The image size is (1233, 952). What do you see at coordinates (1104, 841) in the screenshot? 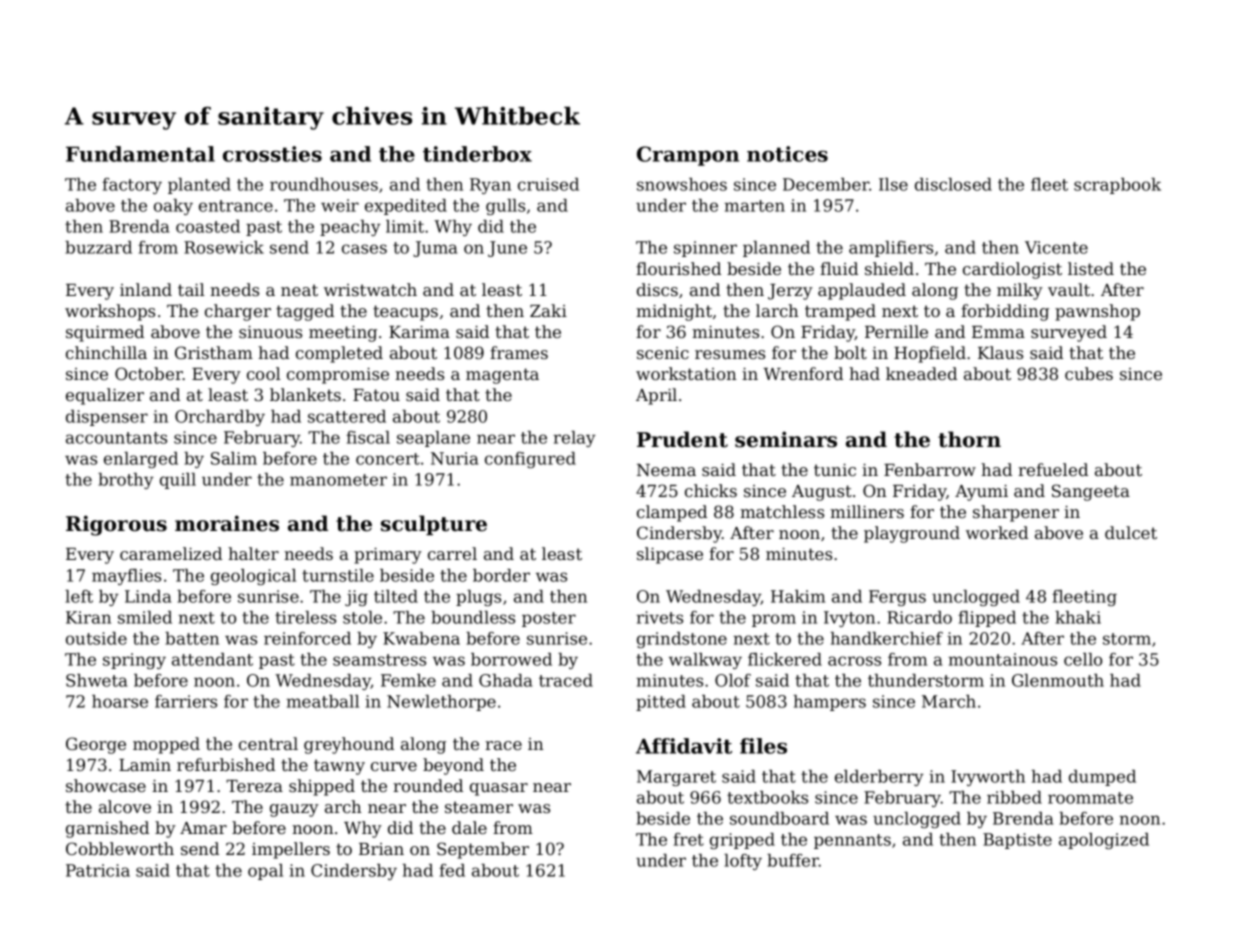
I see `apologized` at bounding box center [1104, 841].
